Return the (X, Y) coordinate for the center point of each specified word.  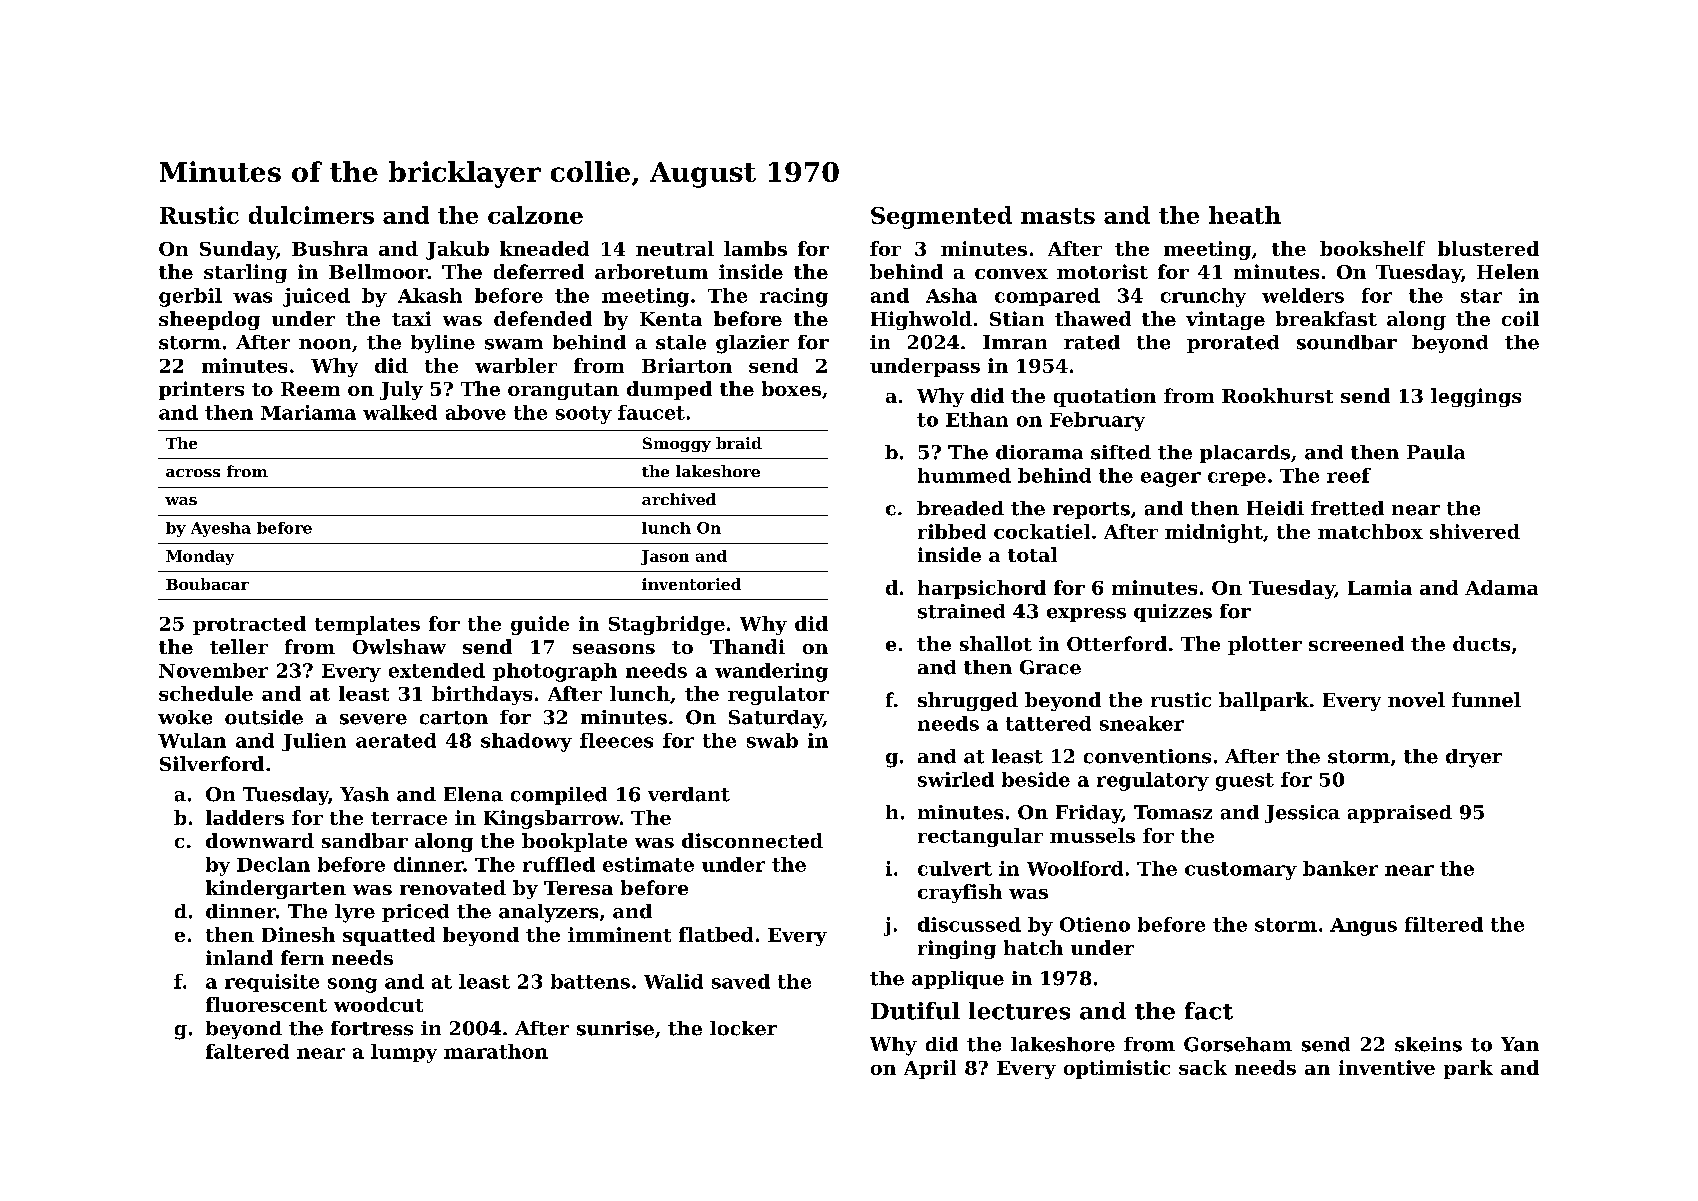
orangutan (563, 391)
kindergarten (276, 889)
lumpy (404, 1053)
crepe (1237, 479)
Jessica (1302, 814)
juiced (316, 297)
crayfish (960, 893)
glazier (752, 344)
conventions (1147, 756)
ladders (245, 817)
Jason (665, 557)
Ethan (977, 419)
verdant (689, 794)
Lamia (1380, 587)
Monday (200, 557)
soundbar (1347, 342)
